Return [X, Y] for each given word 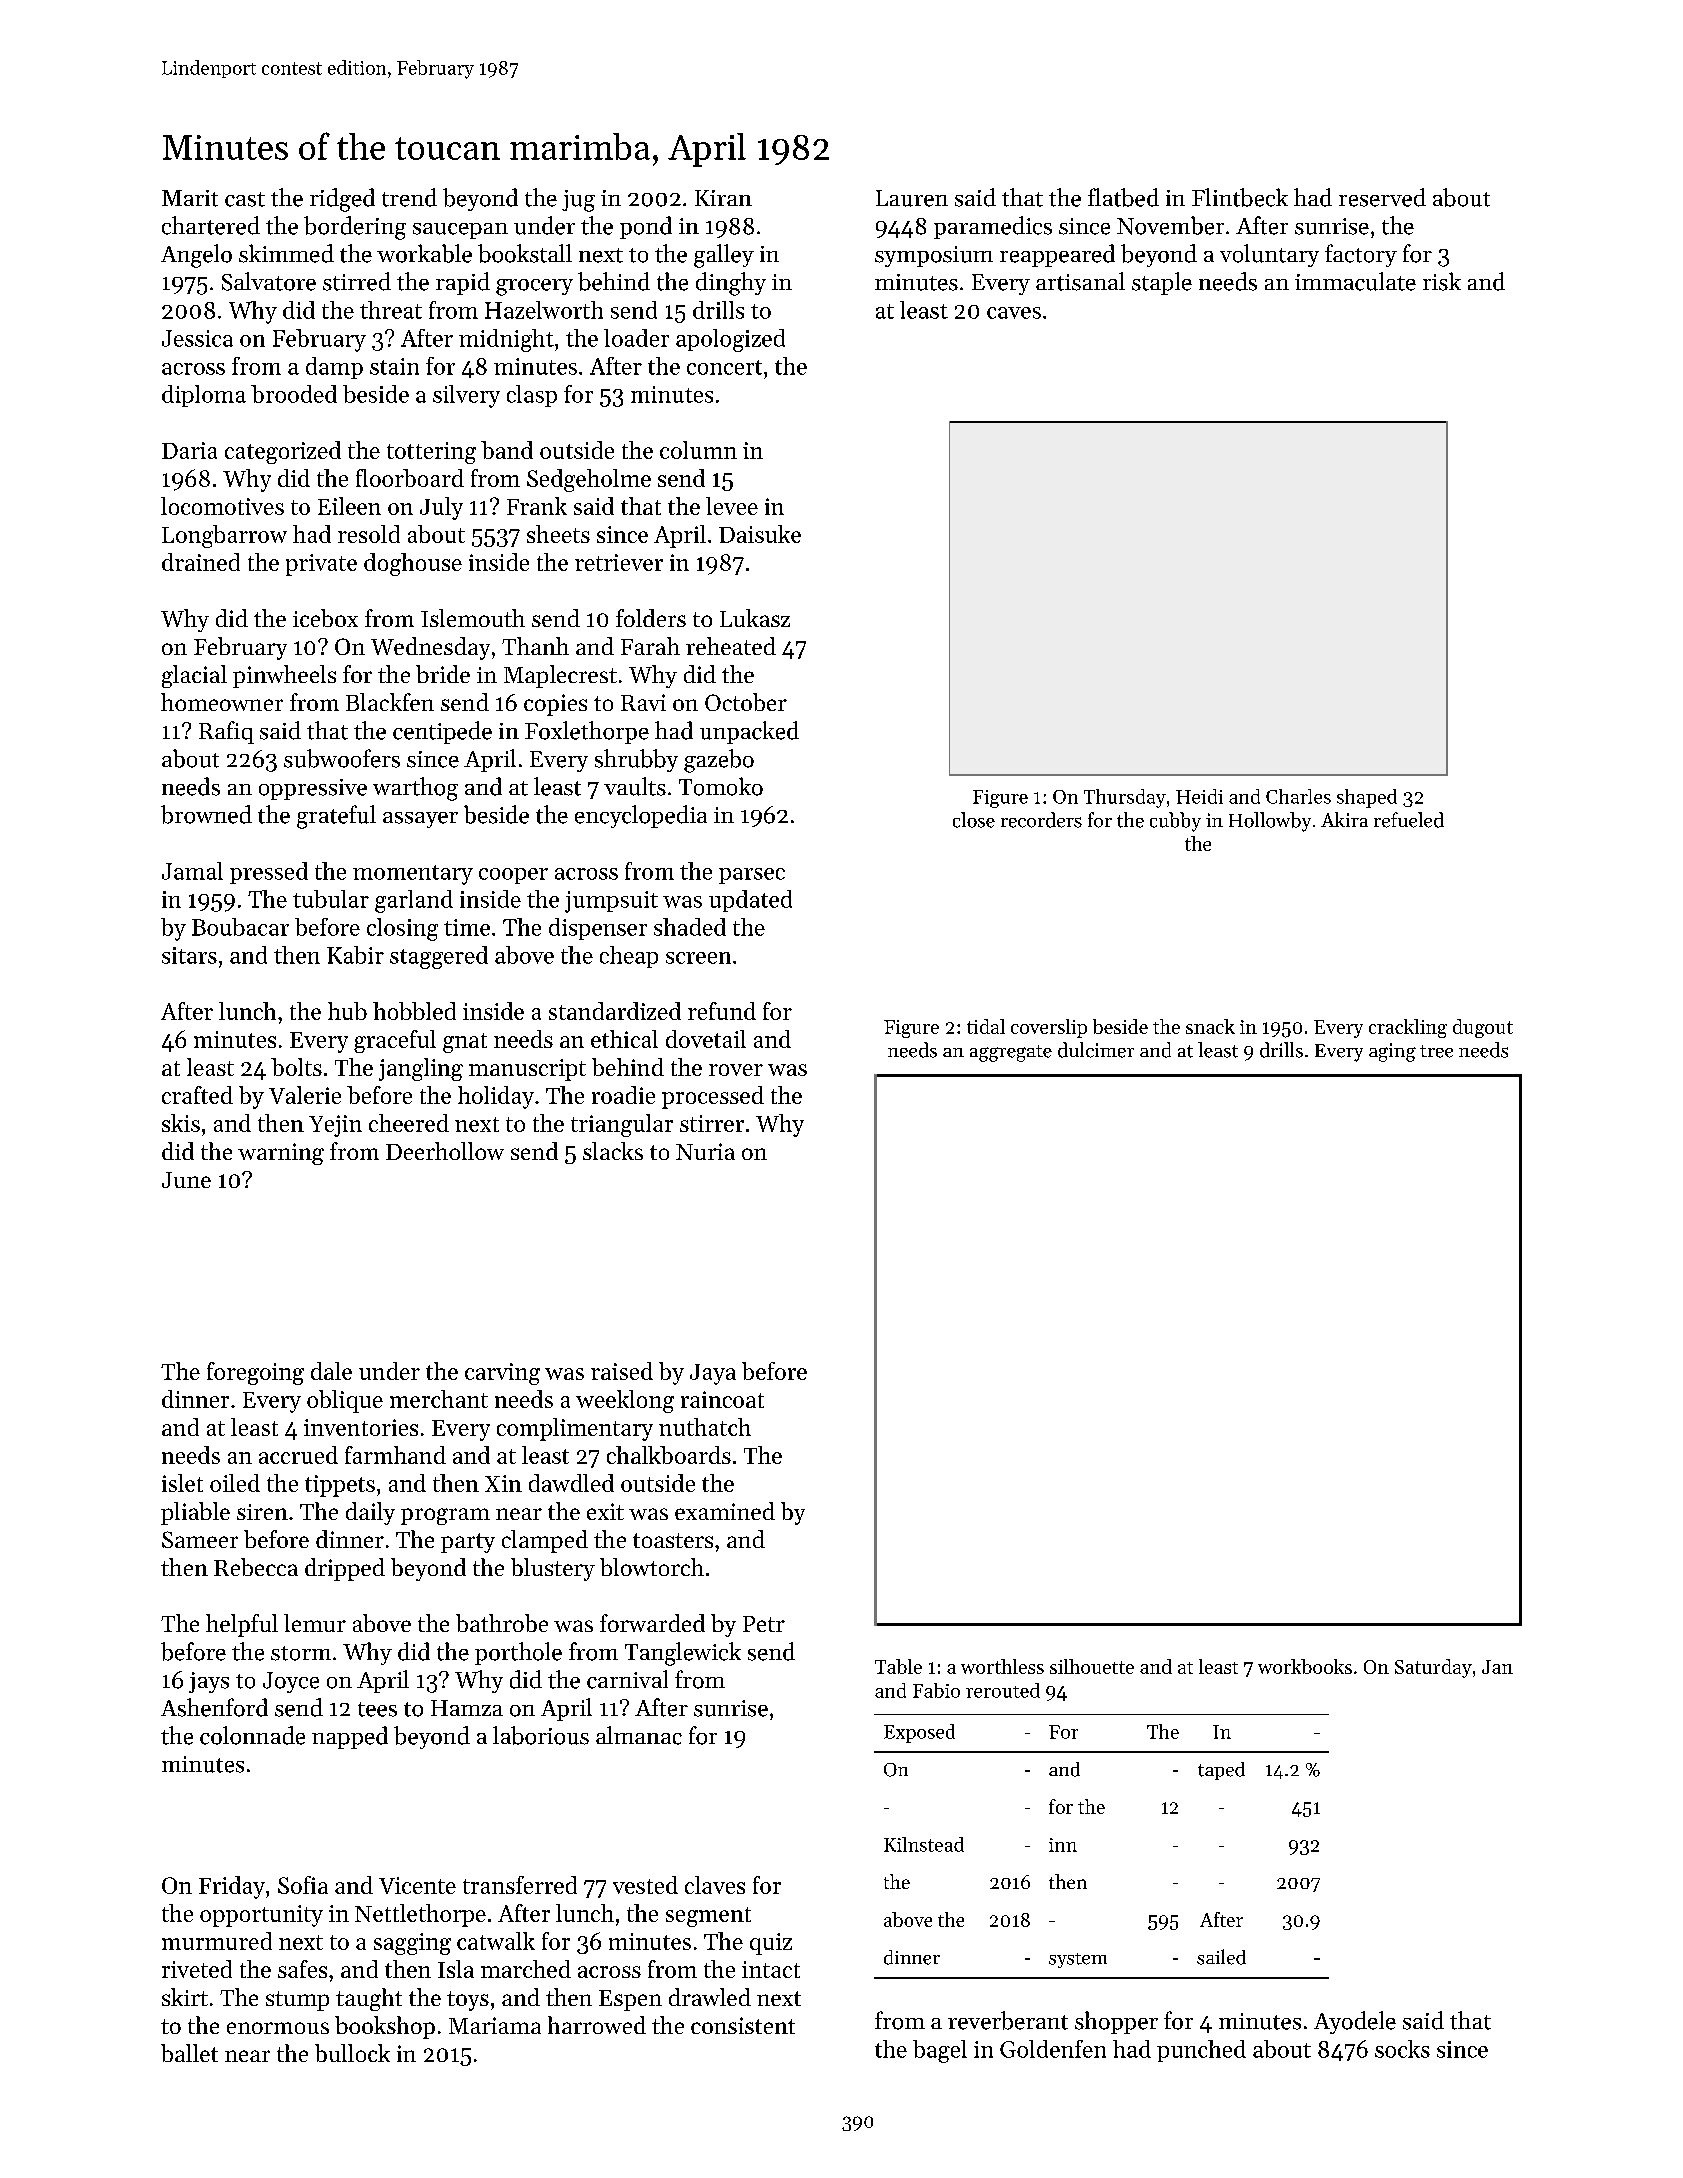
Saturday [1433, 1668]
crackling [1408, 1028]
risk [1442, 281]
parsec [752, 876]
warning [281, 1154]
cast [245, 199]
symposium [934, 256]
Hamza [467, 1708]
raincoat [722, 1399]
